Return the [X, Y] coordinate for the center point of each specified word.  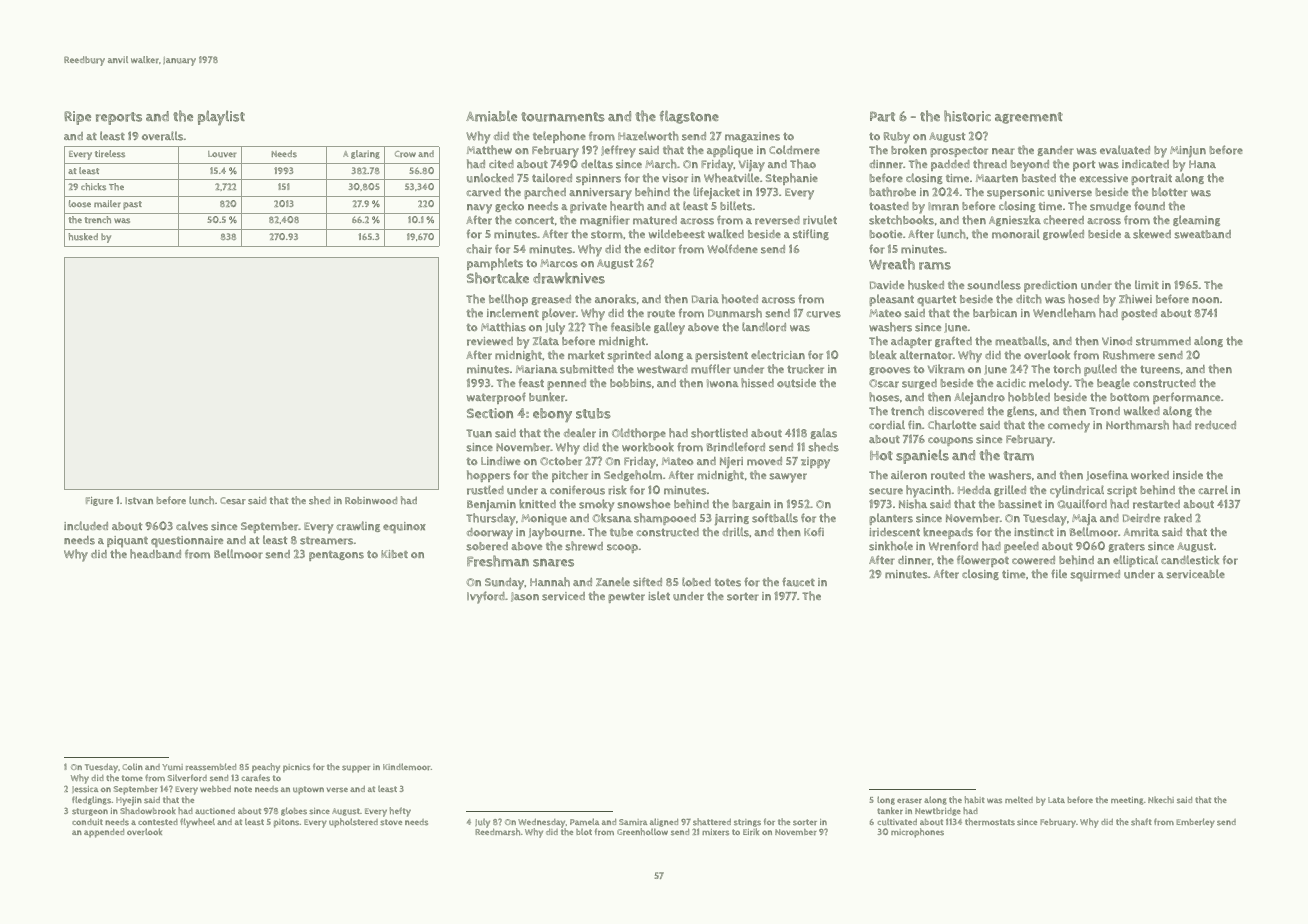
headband [155, 554]
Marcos [559, 263]
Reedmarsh [497, 832]
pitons [287, 823]
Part [882, 116]
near [1003, 151]
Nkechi [1161, 799]
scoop [622, 548]
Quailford [1082, 504]
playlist [221, 118]
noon [1205, 300]
